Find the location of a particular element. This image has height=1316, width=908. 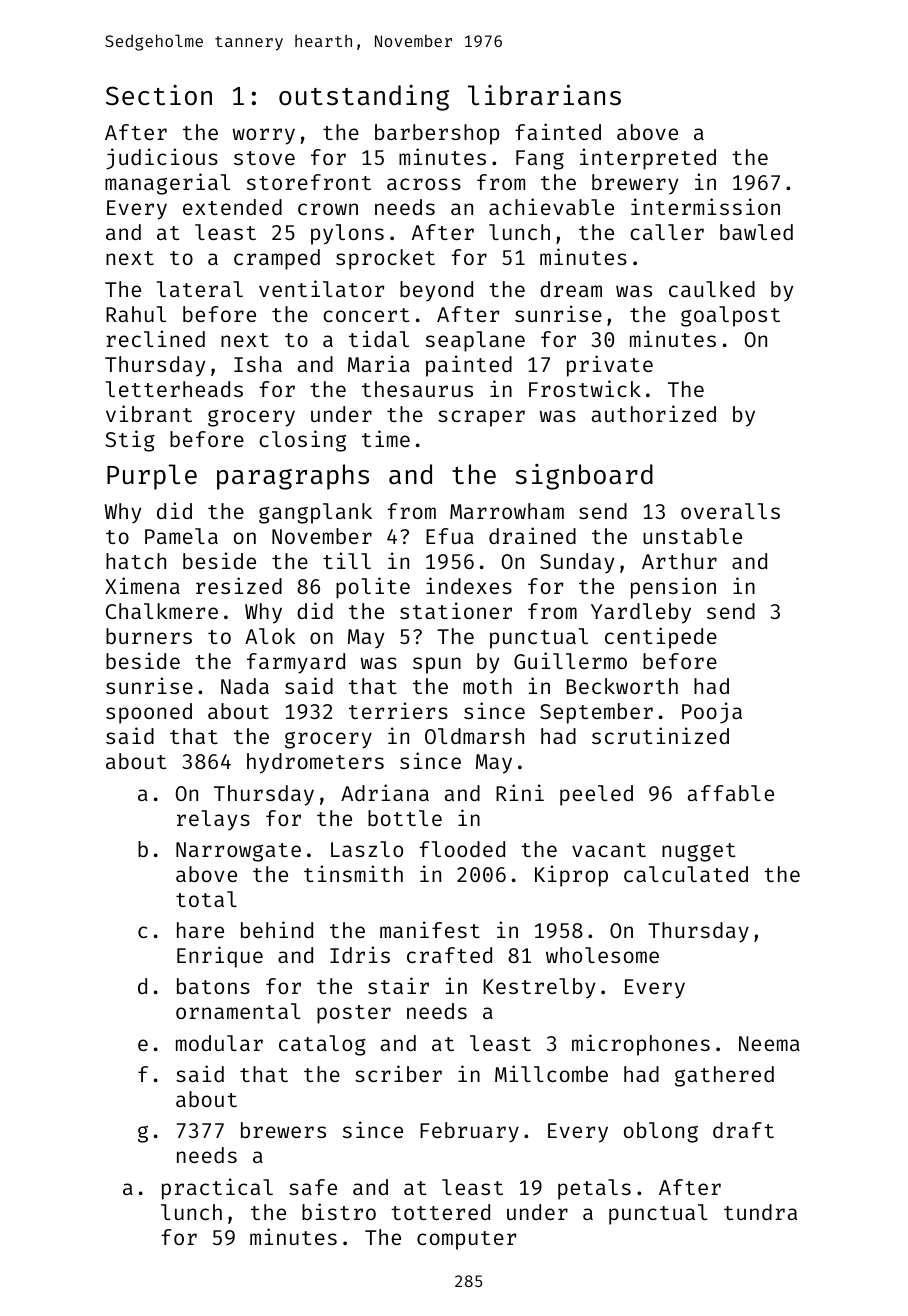

practical is located at coordinates (217, 1189).
